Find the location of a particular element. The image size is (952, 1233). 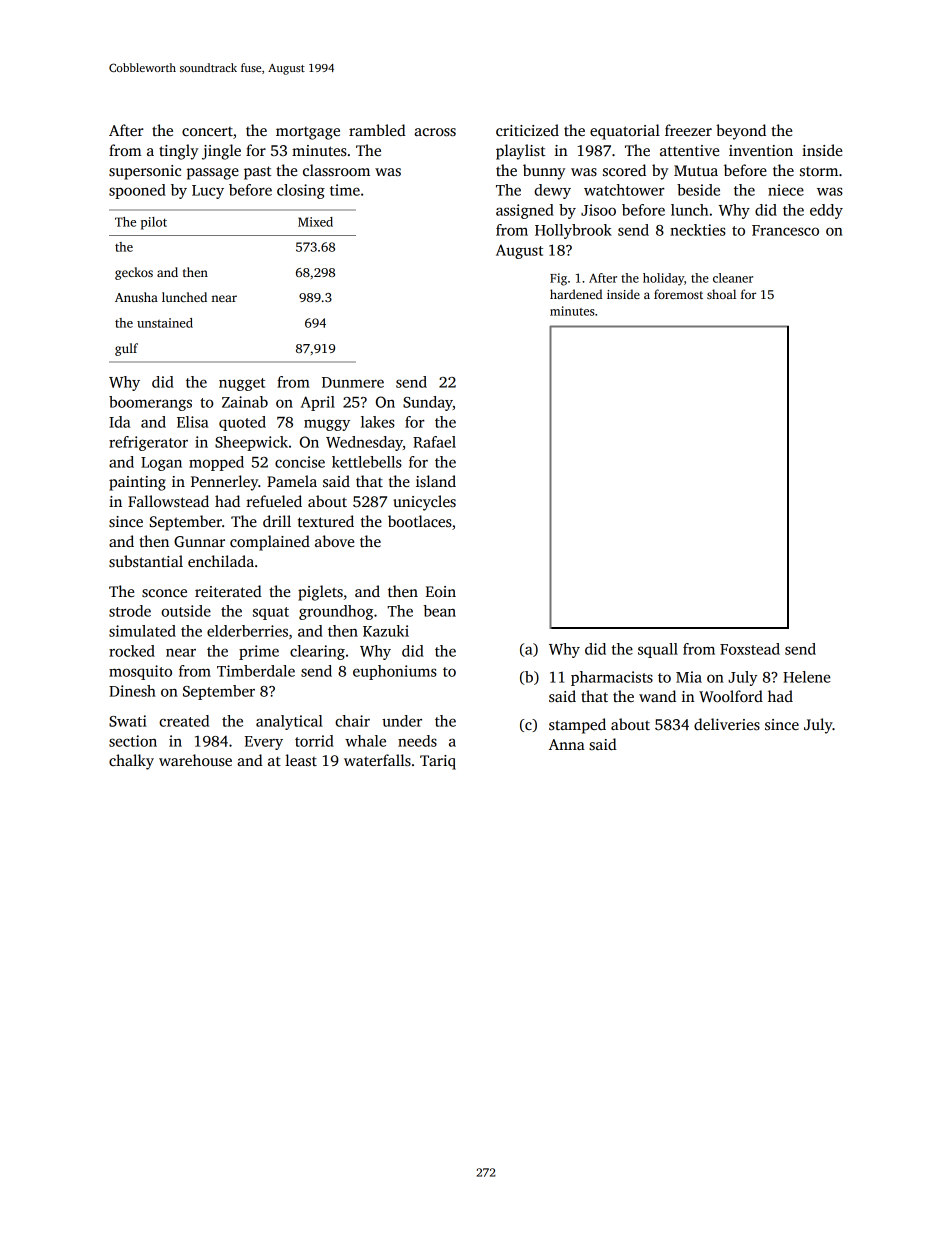

island is located at coordinates (436, 481).
